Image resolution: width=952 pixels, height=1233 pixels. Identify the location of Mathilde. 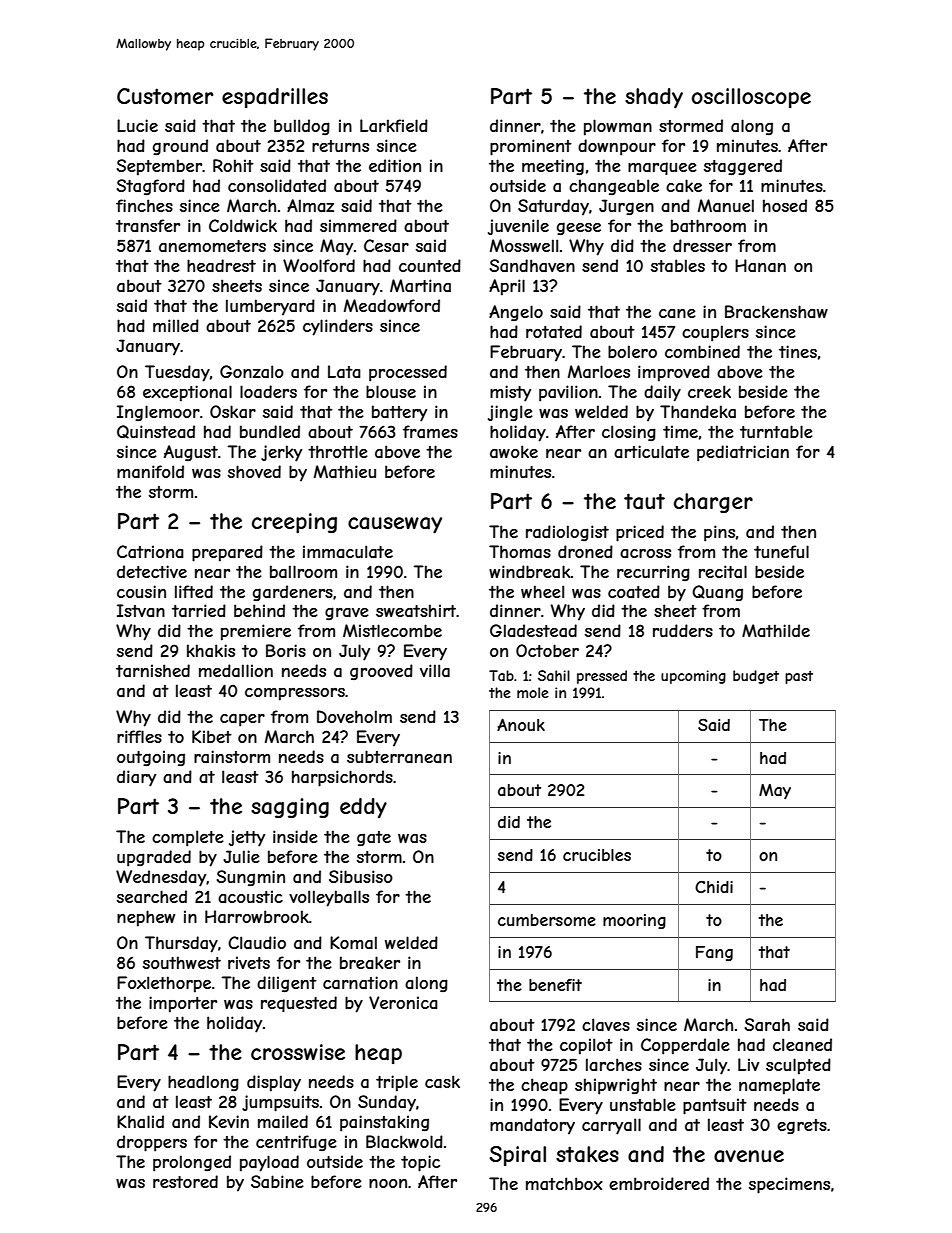
(776, 630).
